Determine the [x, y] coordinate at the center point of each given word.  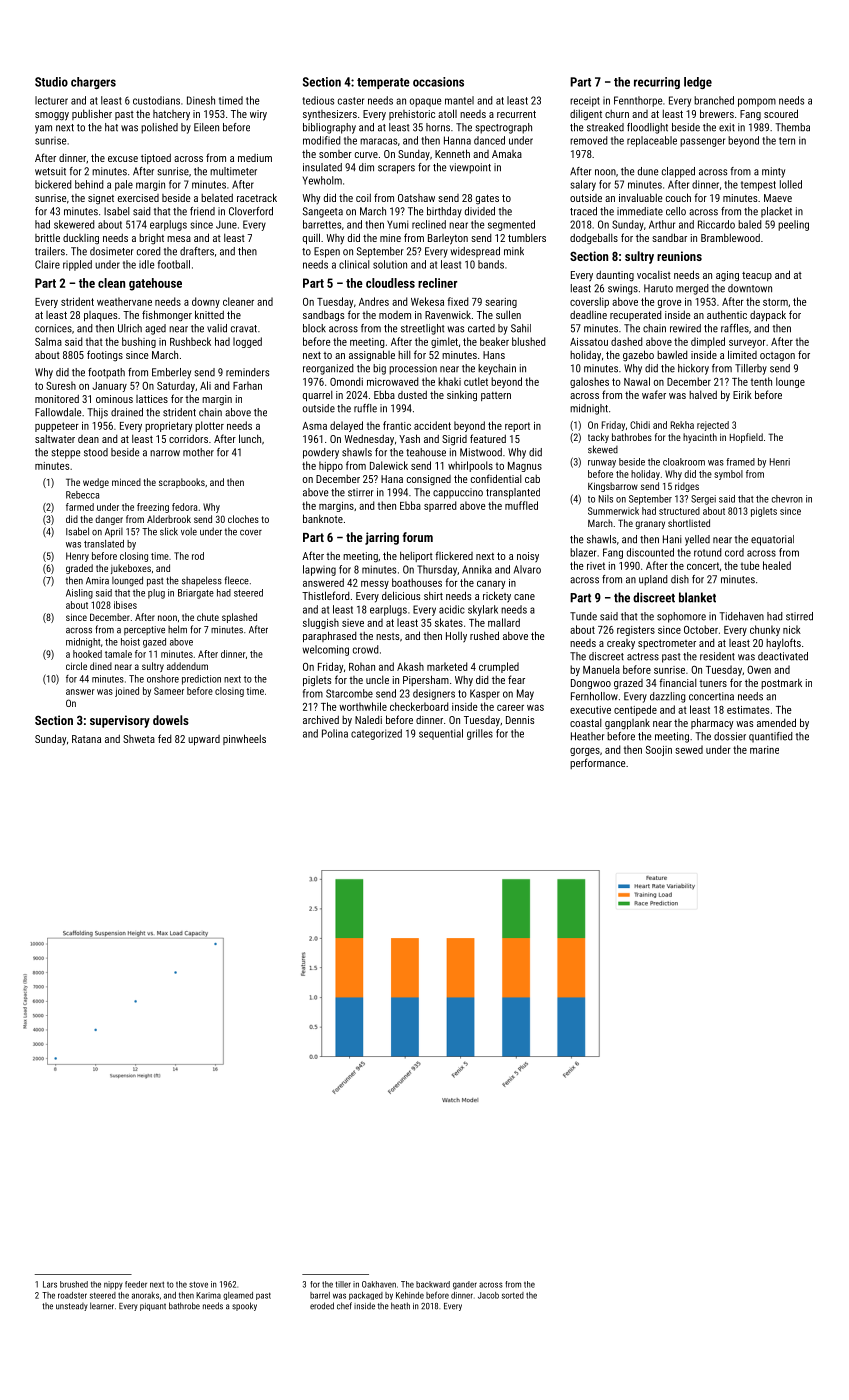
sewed [689, 749]
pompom [757, 102]
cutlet [476, 381]
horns [438, 127]
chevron [787, 499]
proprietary [168, 427]
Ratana [86, 739]
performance [598, 763]
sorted [513, 1295]
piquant [153, 1307]
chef [344, 1306]
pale [124, 185]
